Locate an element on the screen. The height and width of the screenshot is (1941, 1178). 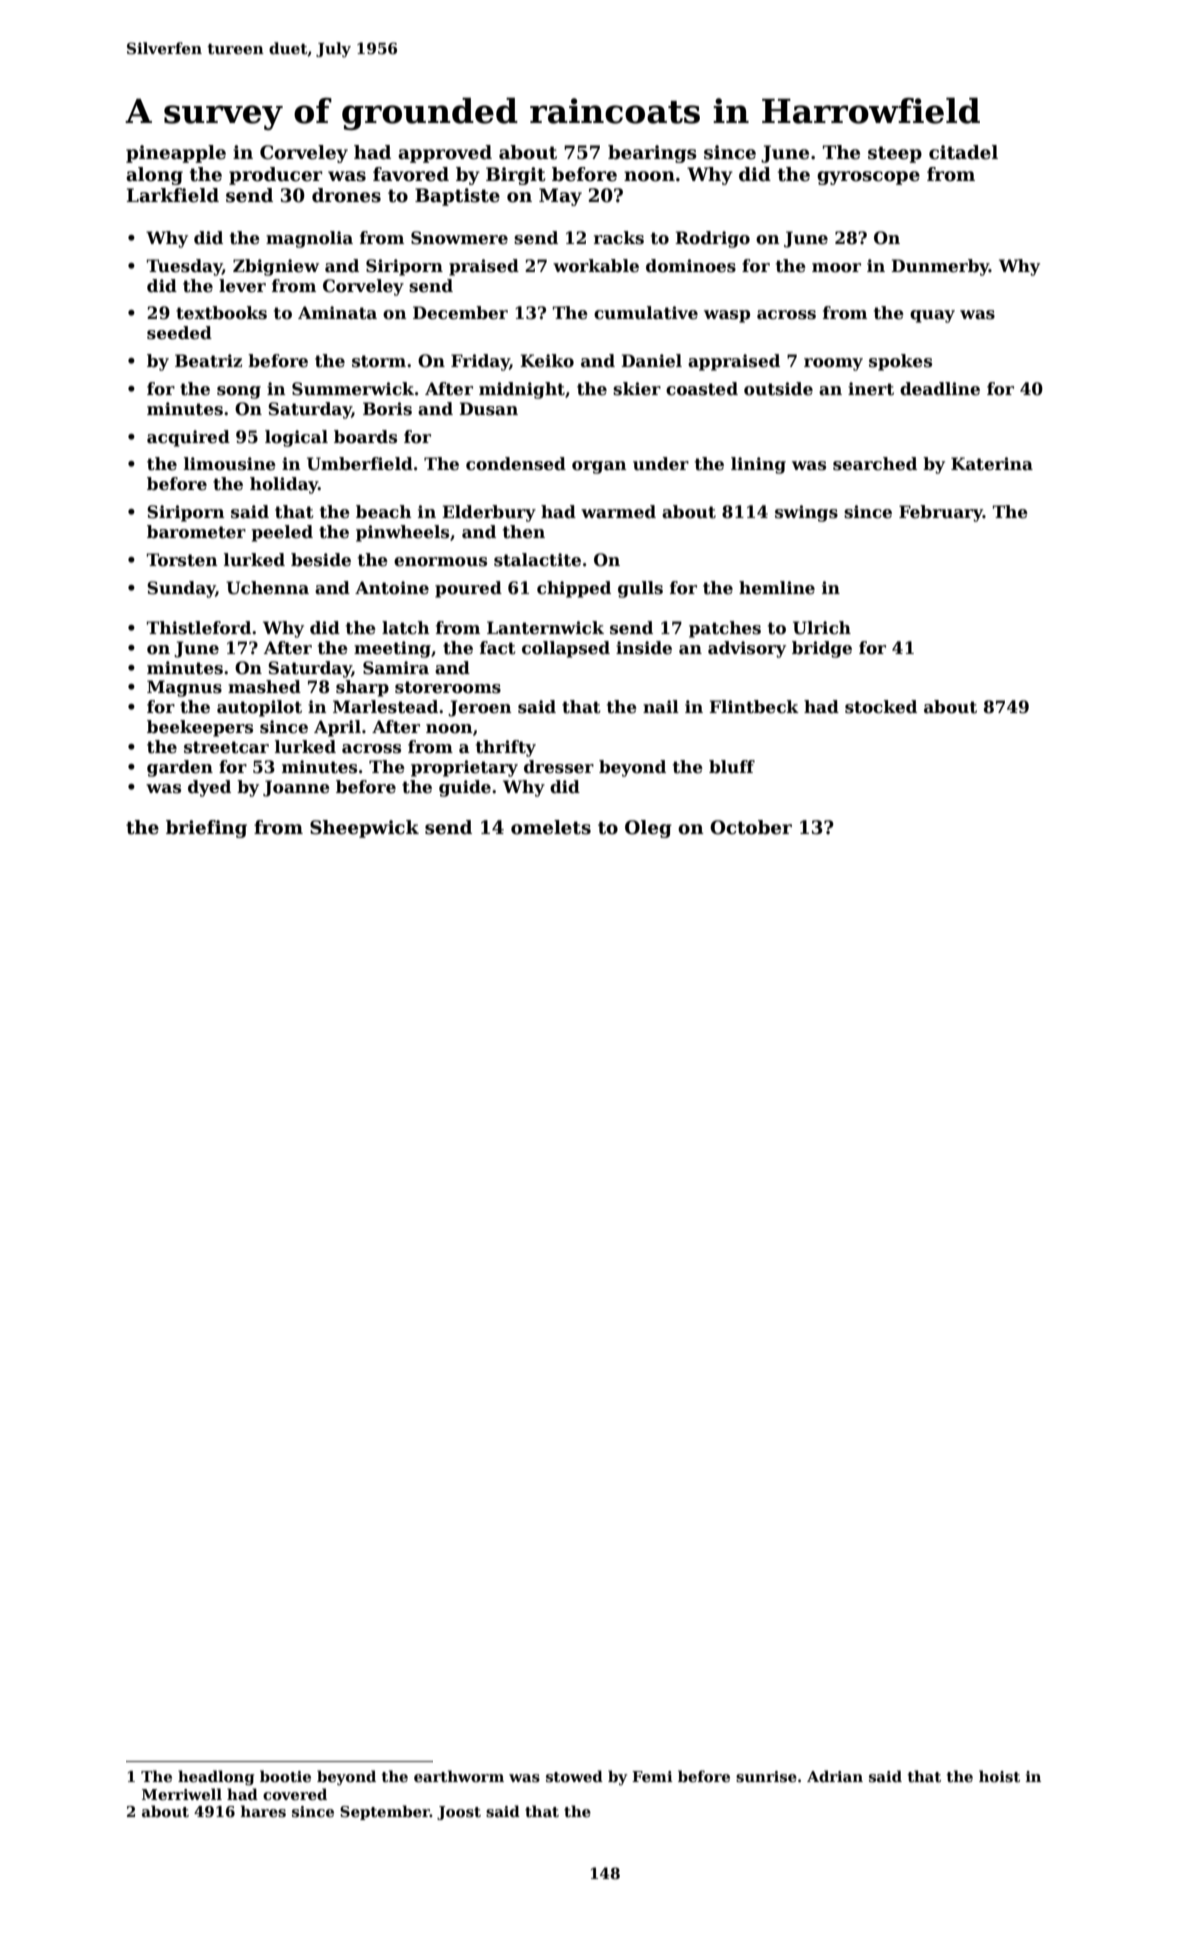
Adrian is located at coordinates (835, 1776).
